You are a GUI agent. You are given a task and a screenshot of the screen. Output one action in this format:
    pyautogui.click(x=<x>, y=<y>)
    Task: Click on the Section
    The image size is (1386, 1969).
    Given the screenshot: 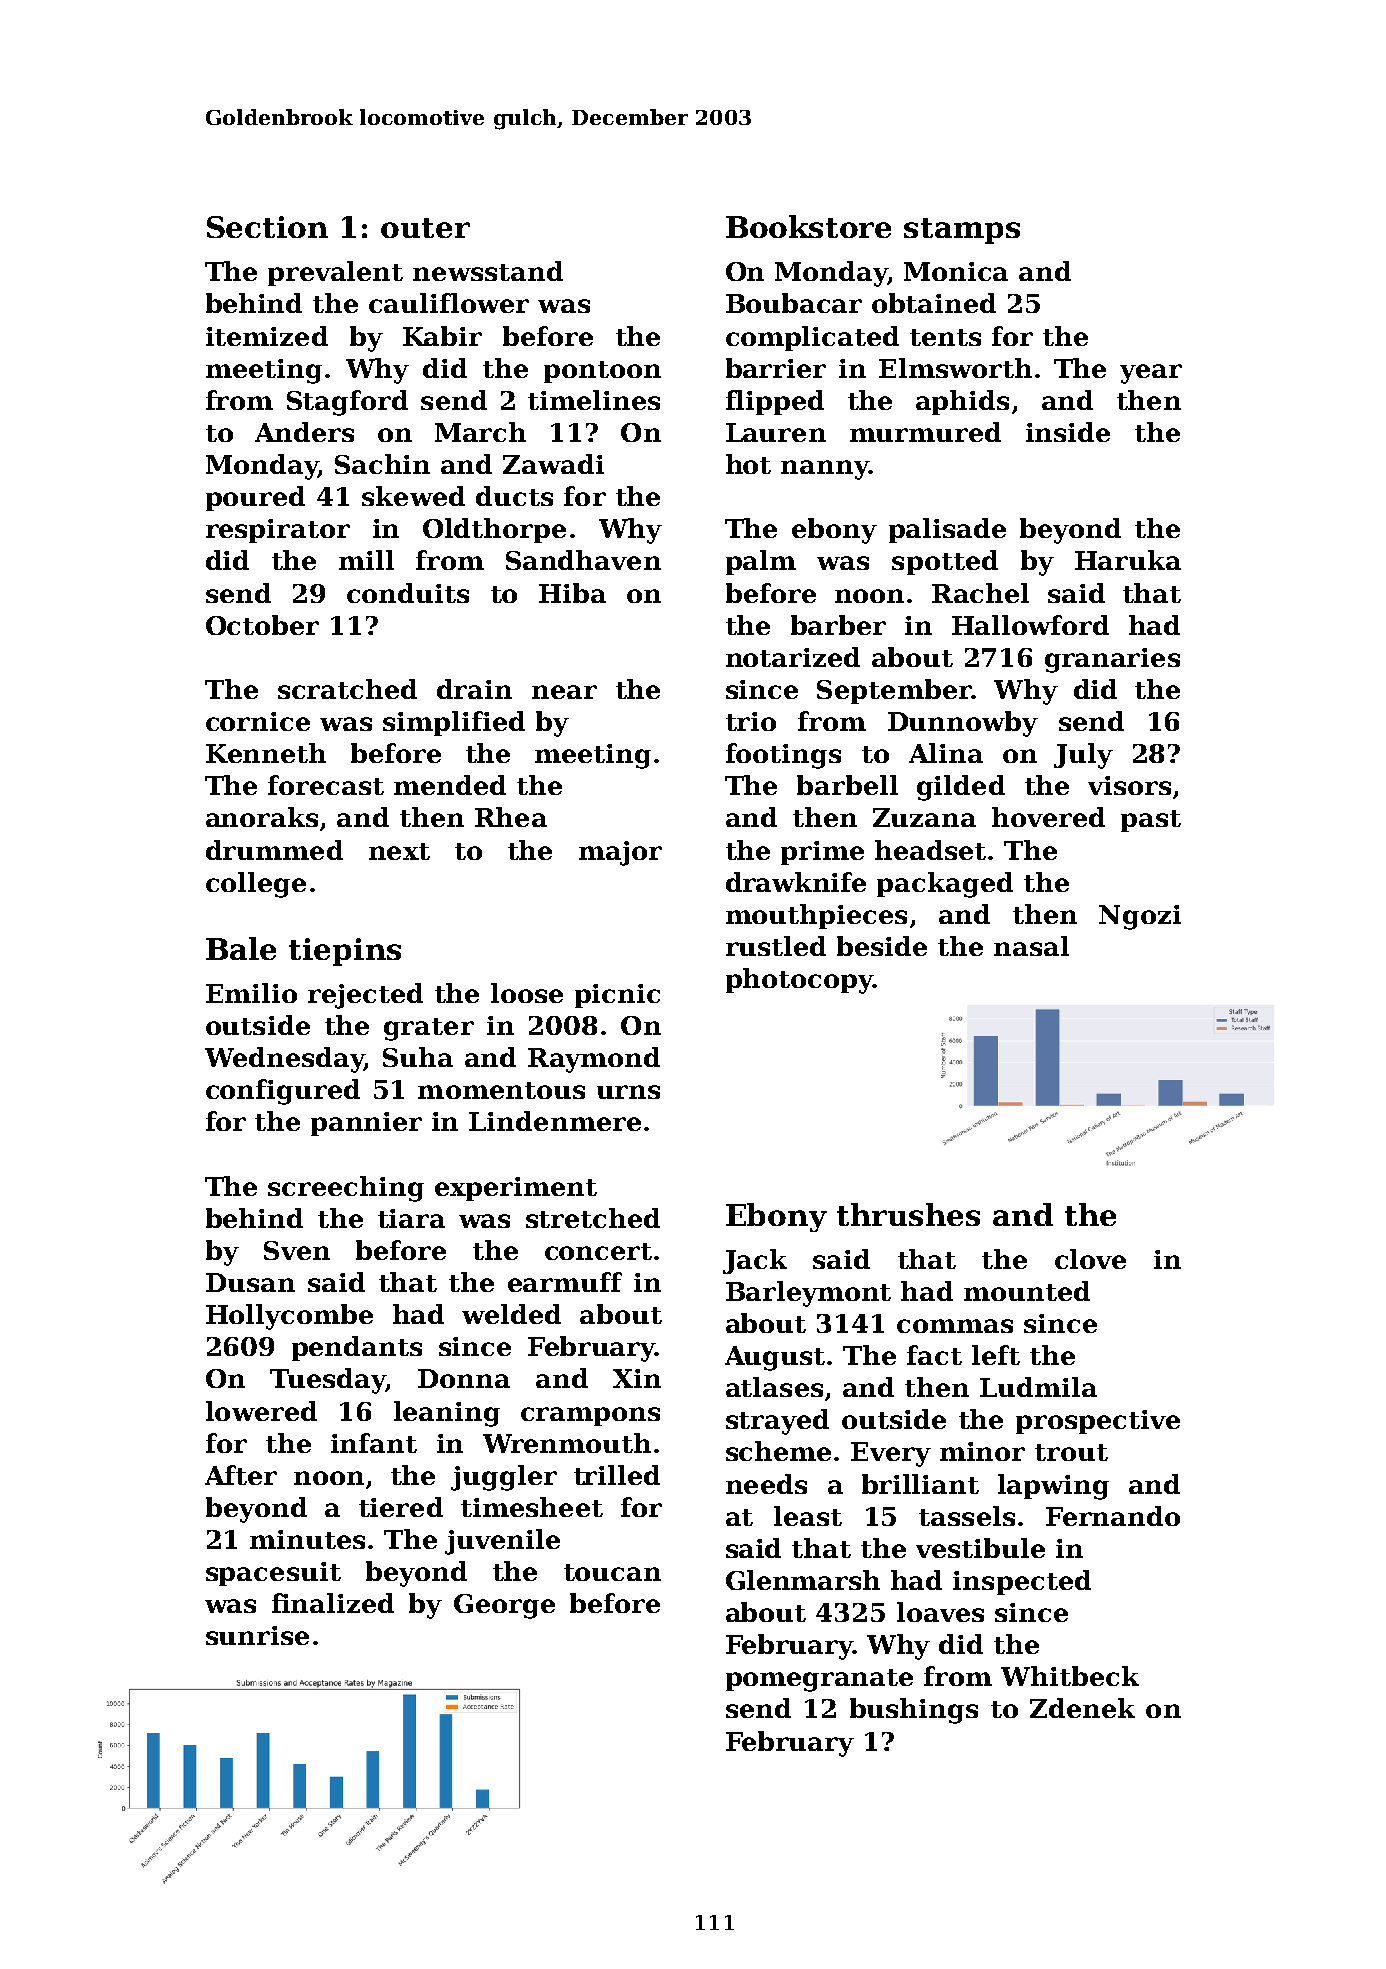 What is the action you would take?
    pyautogui.click(x=267, y=227)
